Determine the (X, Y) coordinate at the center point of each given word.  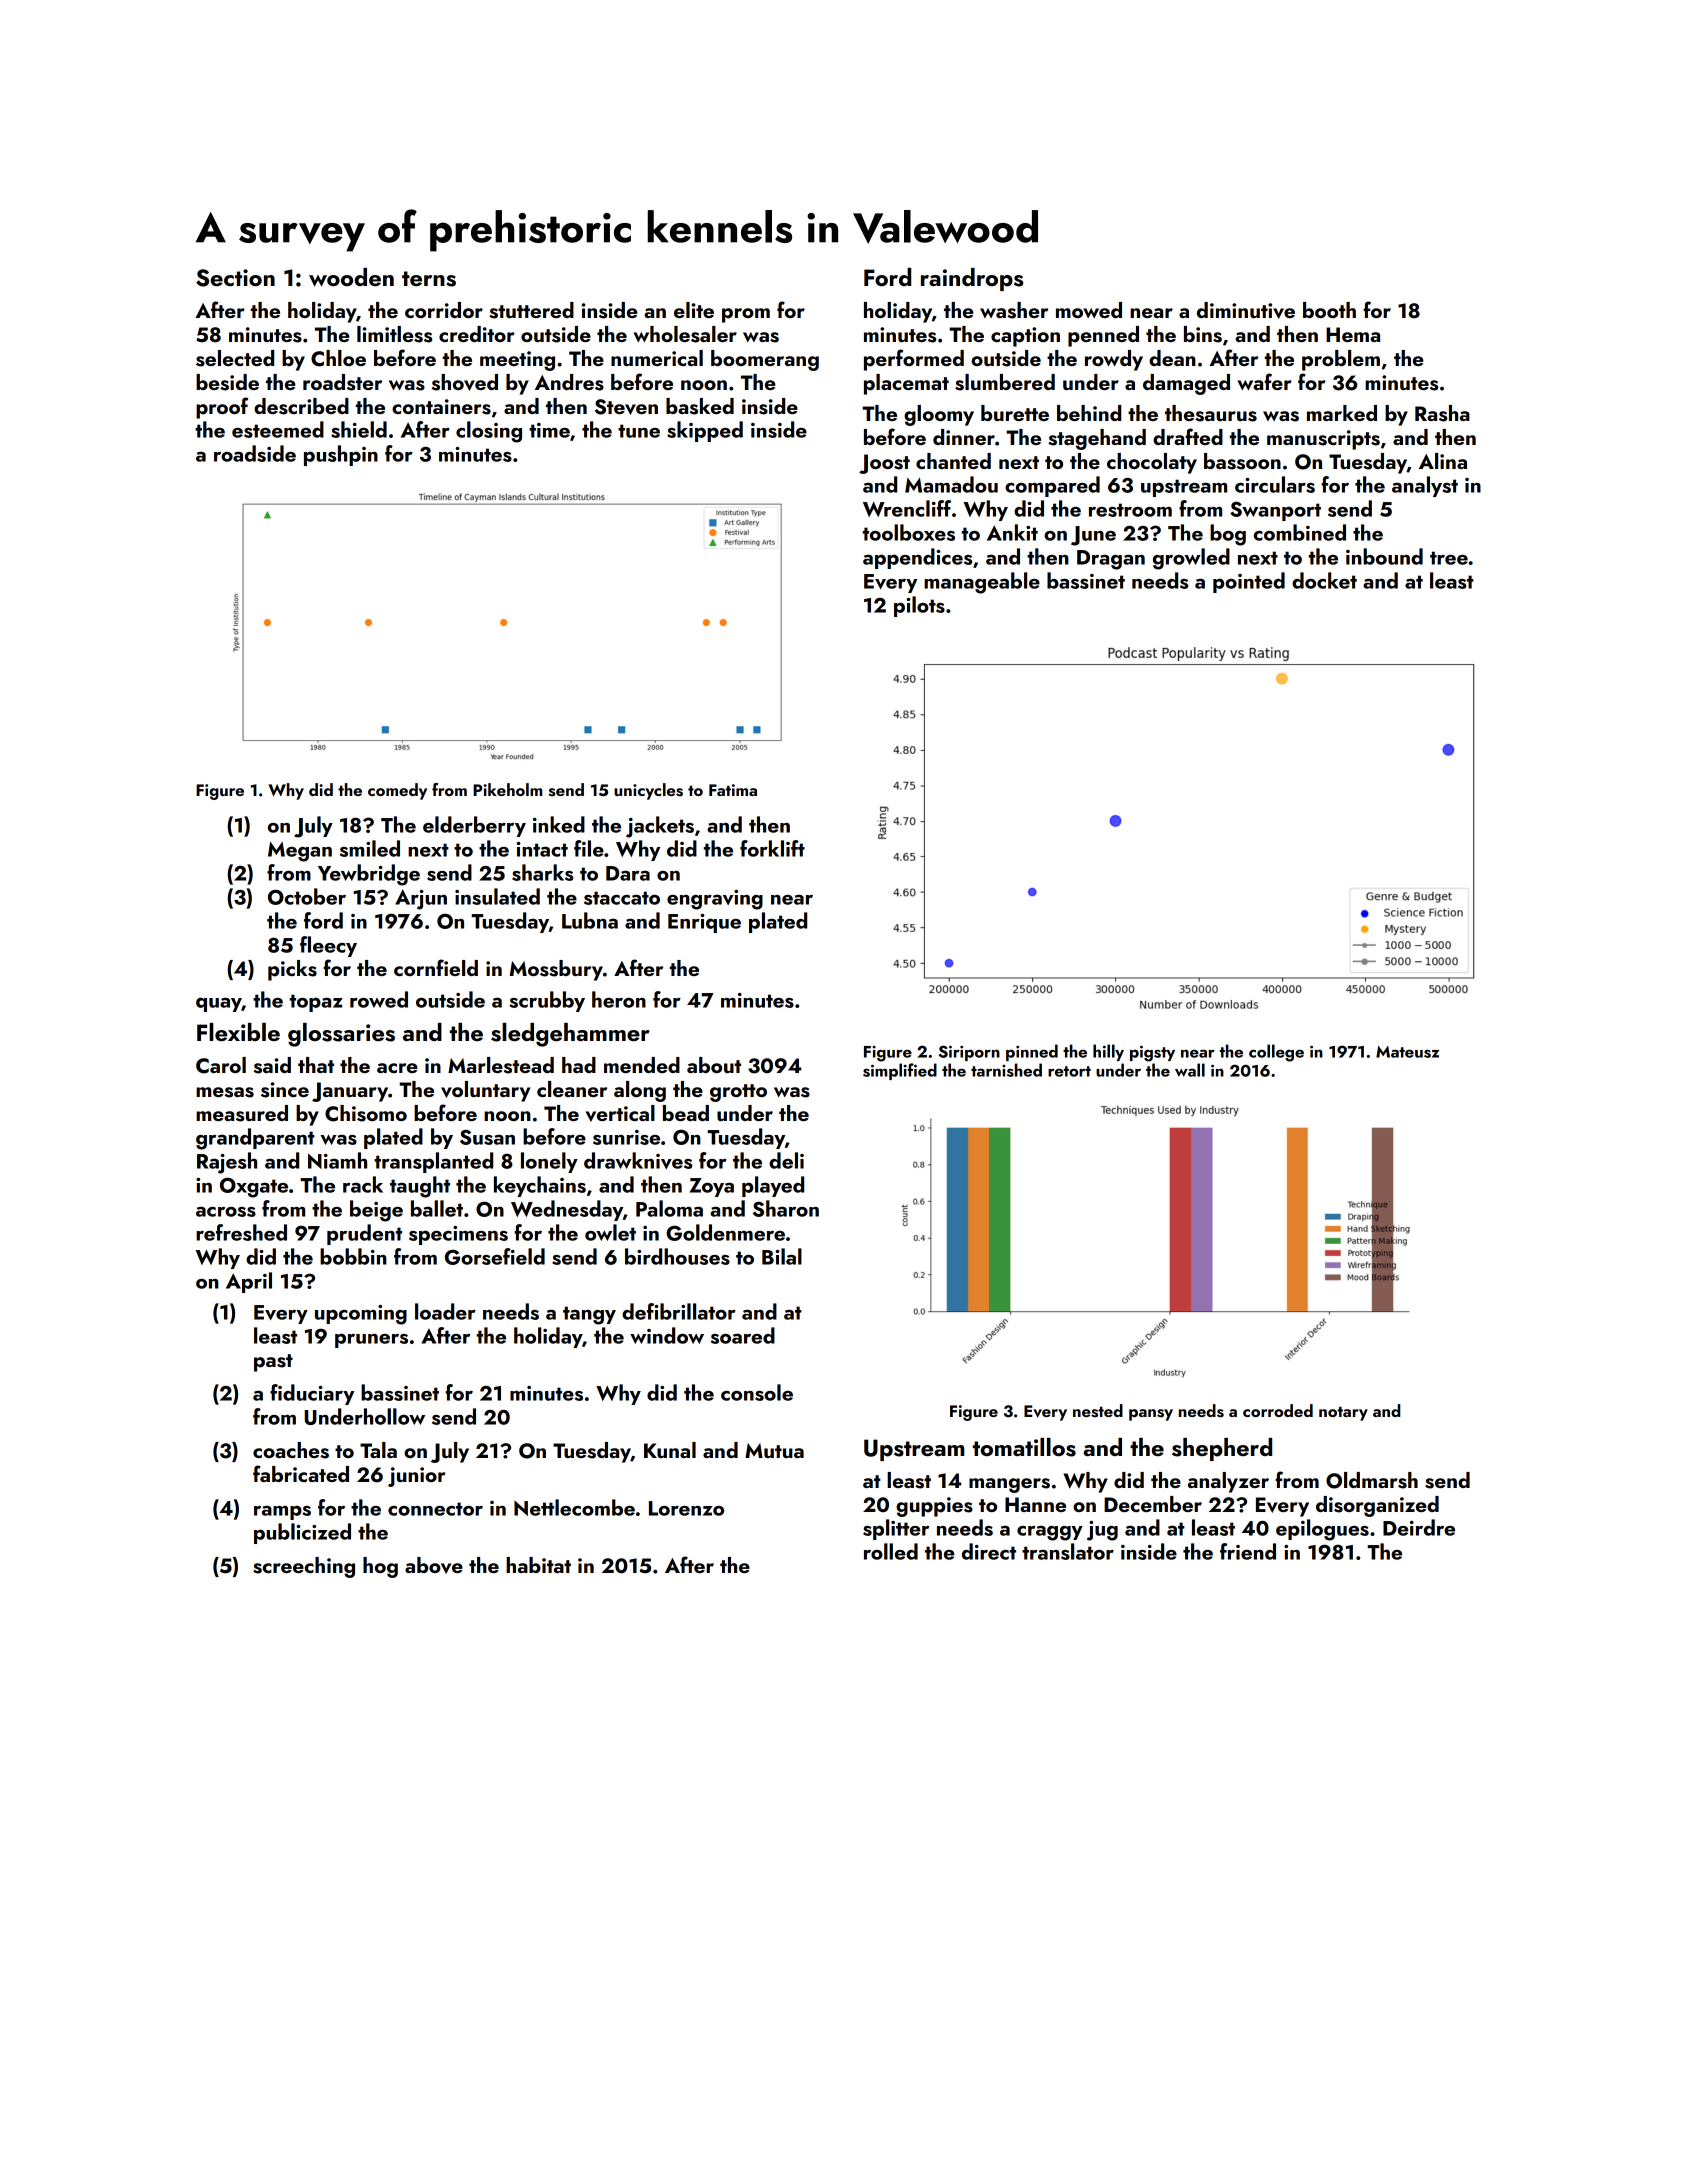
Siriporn (969, 1053)
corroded (1278, 1410)
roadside (255, 453)
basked (700, 406)
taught (420, 1187)
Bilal (782, 1256)
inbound (1384, 556)
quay (219, 1004)
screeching (304, 1567)
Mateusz (1407, 1052)
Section (235, 278)
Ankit (1012, 532)
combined (1300, 532)
